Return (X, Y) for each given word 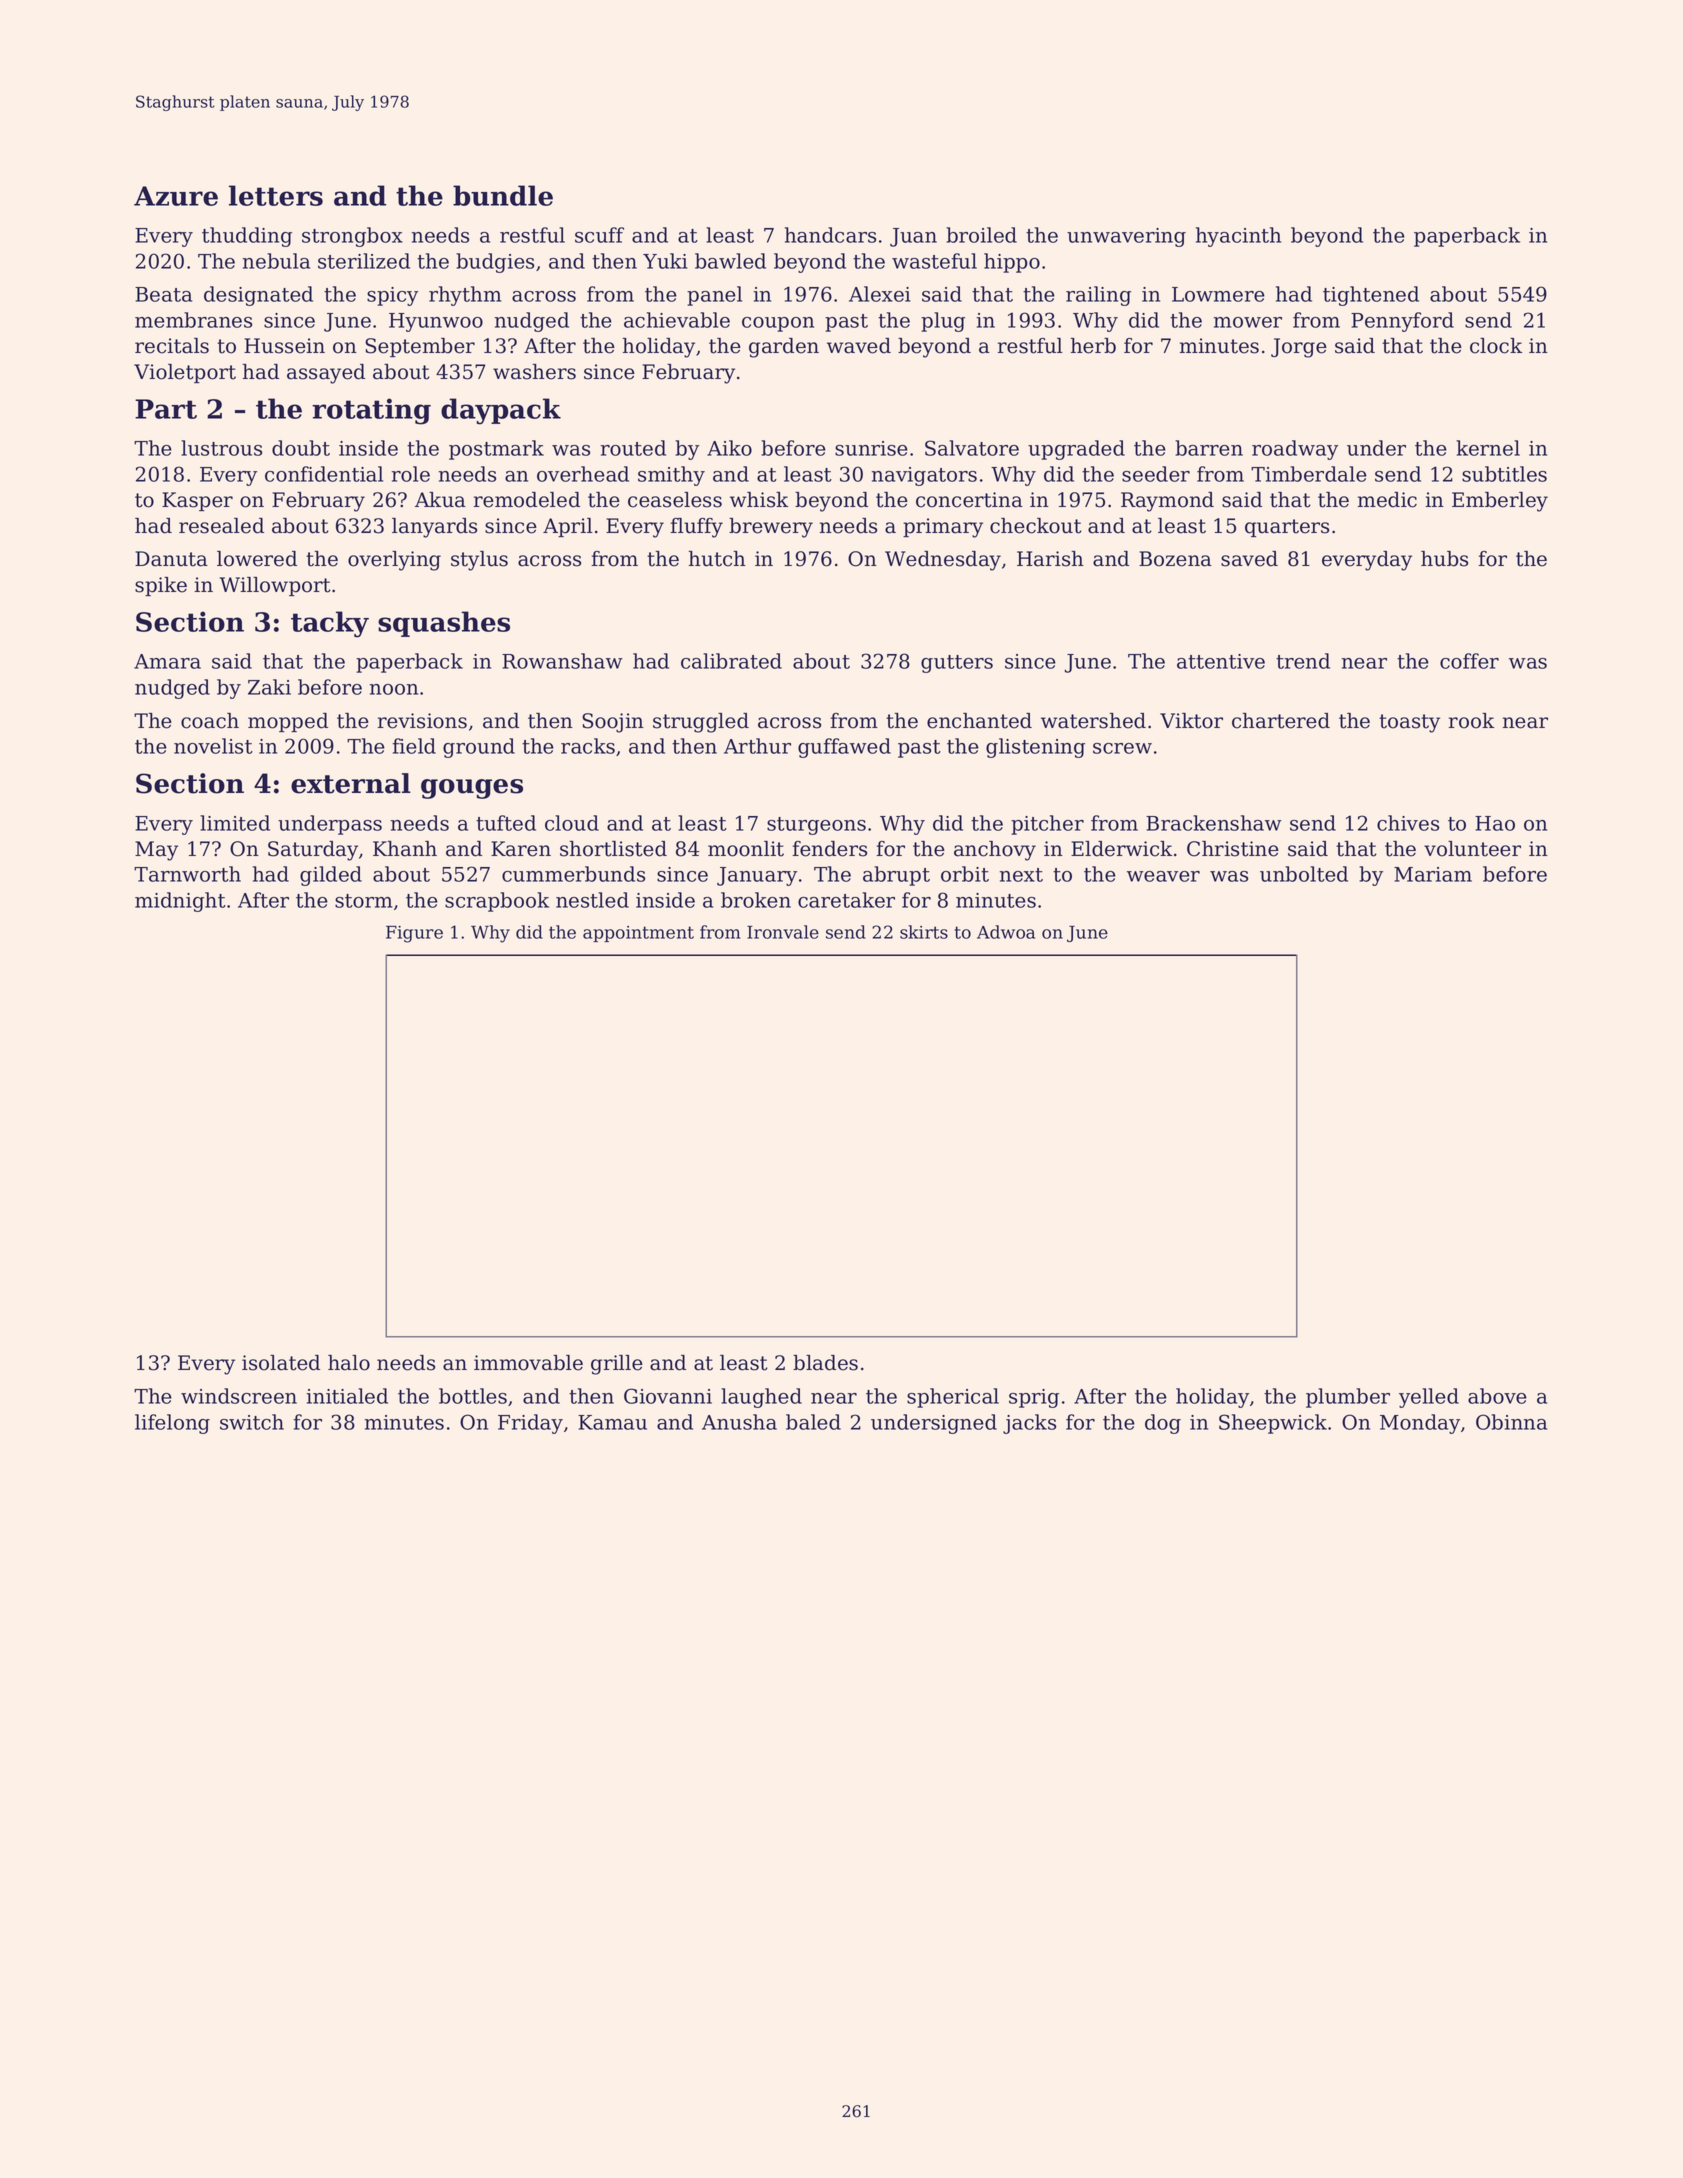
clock (1496, 346)
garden (784, 348)
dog (1163, 1424)
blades (825, 1363)
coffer (1469, 661)
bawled (730, 261)
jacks (1029, 1424)
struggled (701, 723)
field (414, 746)
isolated (281, 1363)
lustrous (221, 448)
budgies (495, 263)
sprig (1034, 1398)
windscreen (239, 1396)
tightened (1371, 296)
